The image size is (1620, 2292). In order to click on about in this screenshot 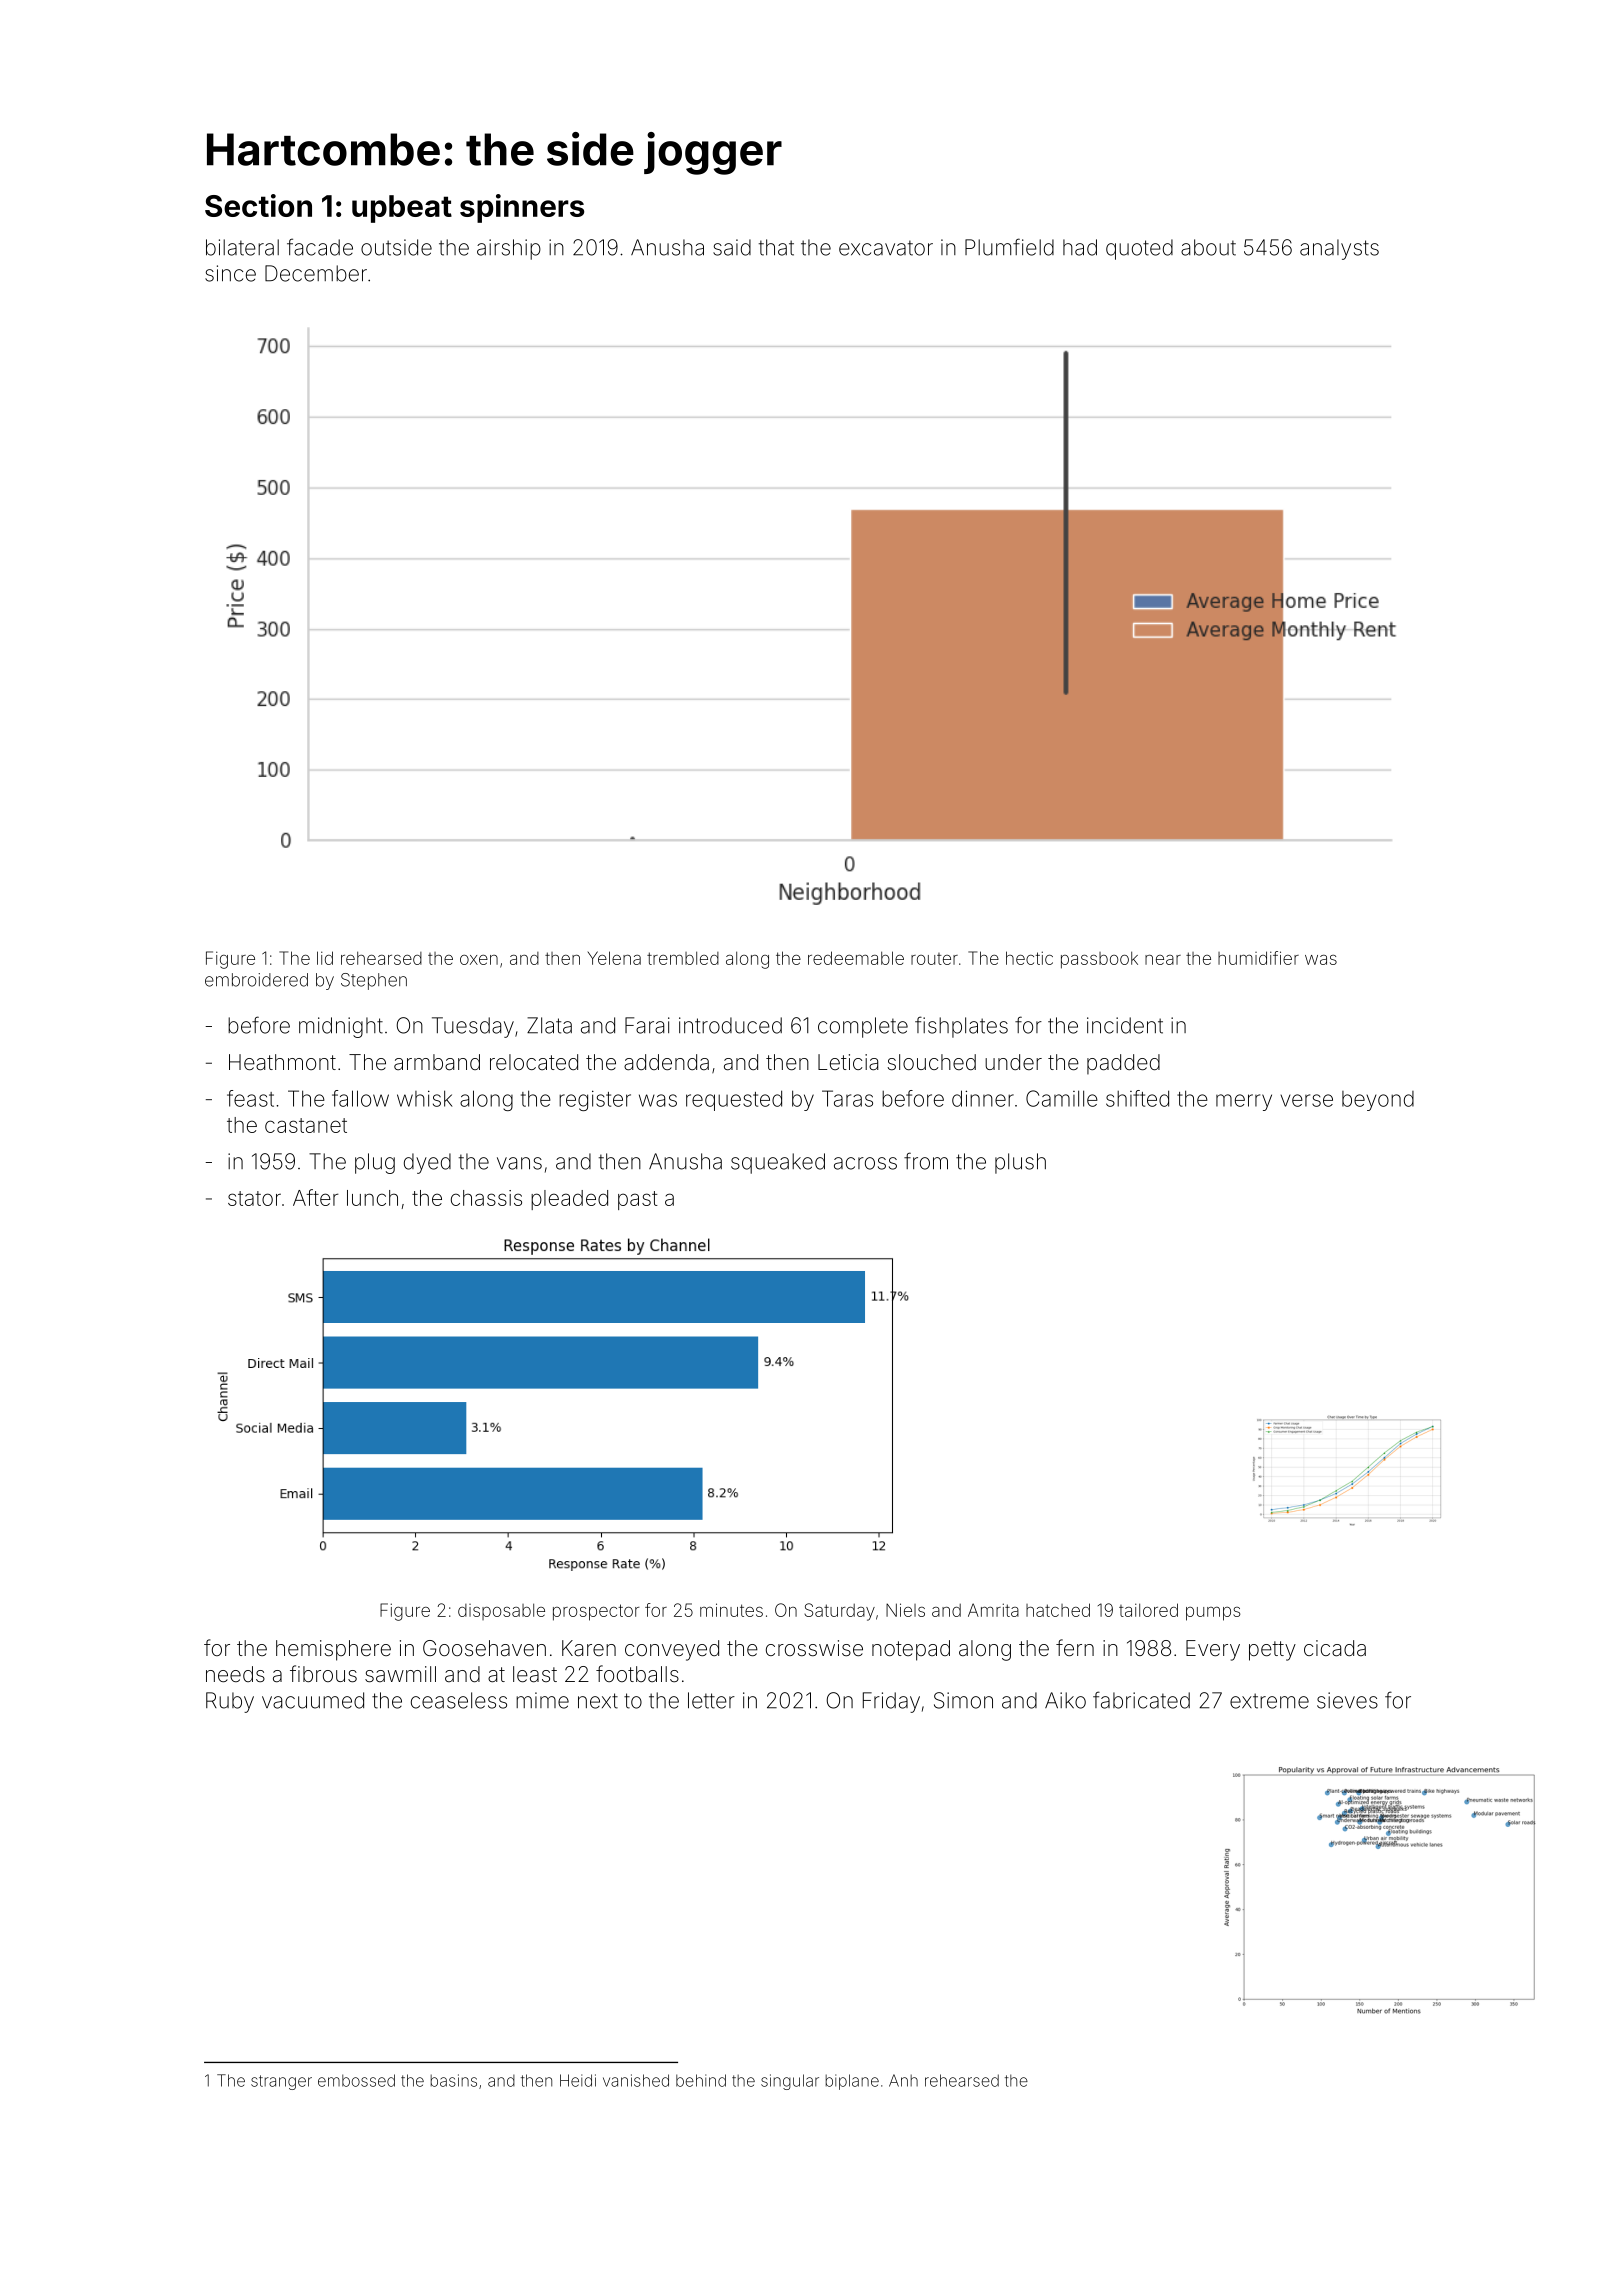, I will do `click(1208, 247)`.
